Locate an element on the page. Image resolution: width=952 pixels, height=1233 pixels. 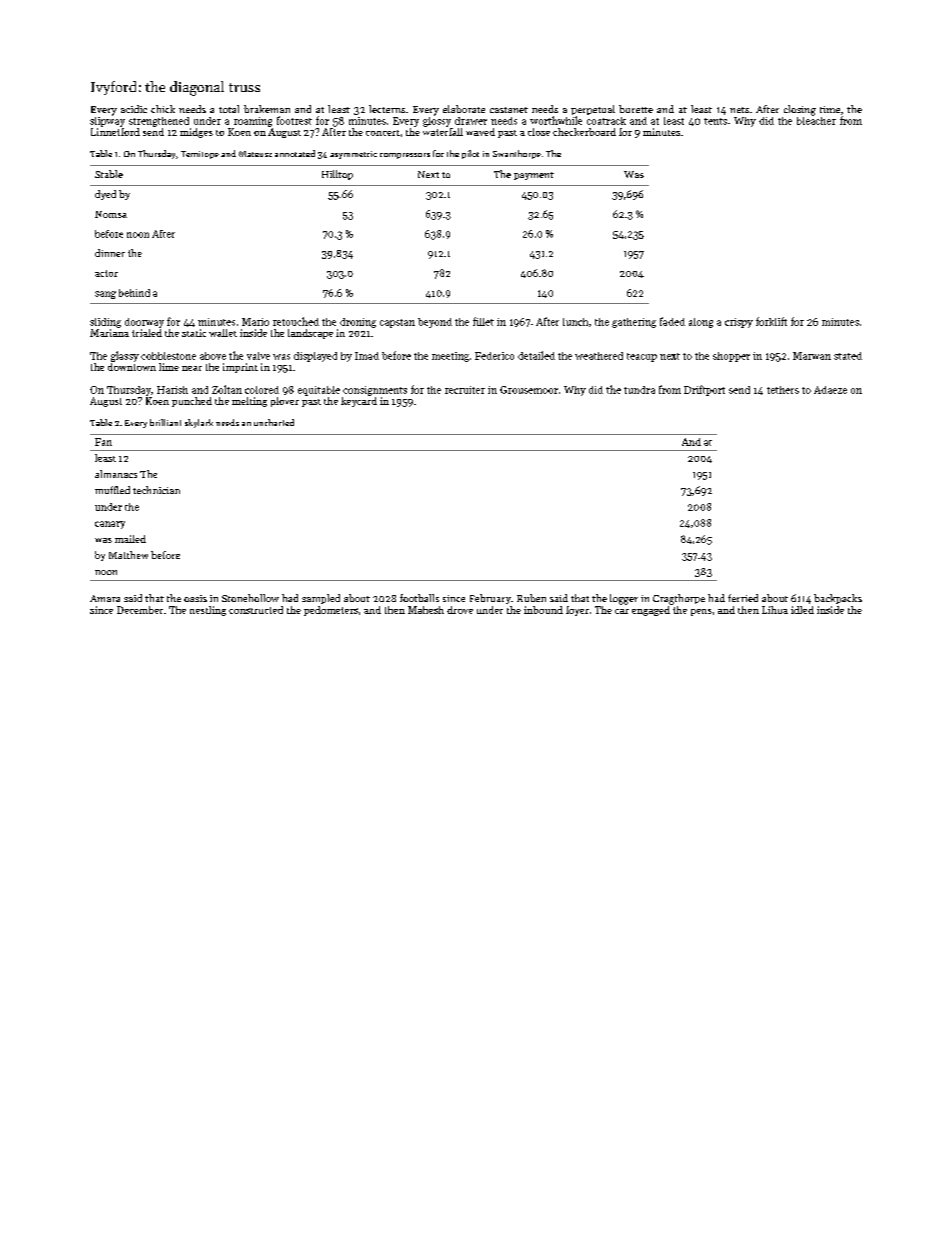
payment is located at coordinates (534, 176).
